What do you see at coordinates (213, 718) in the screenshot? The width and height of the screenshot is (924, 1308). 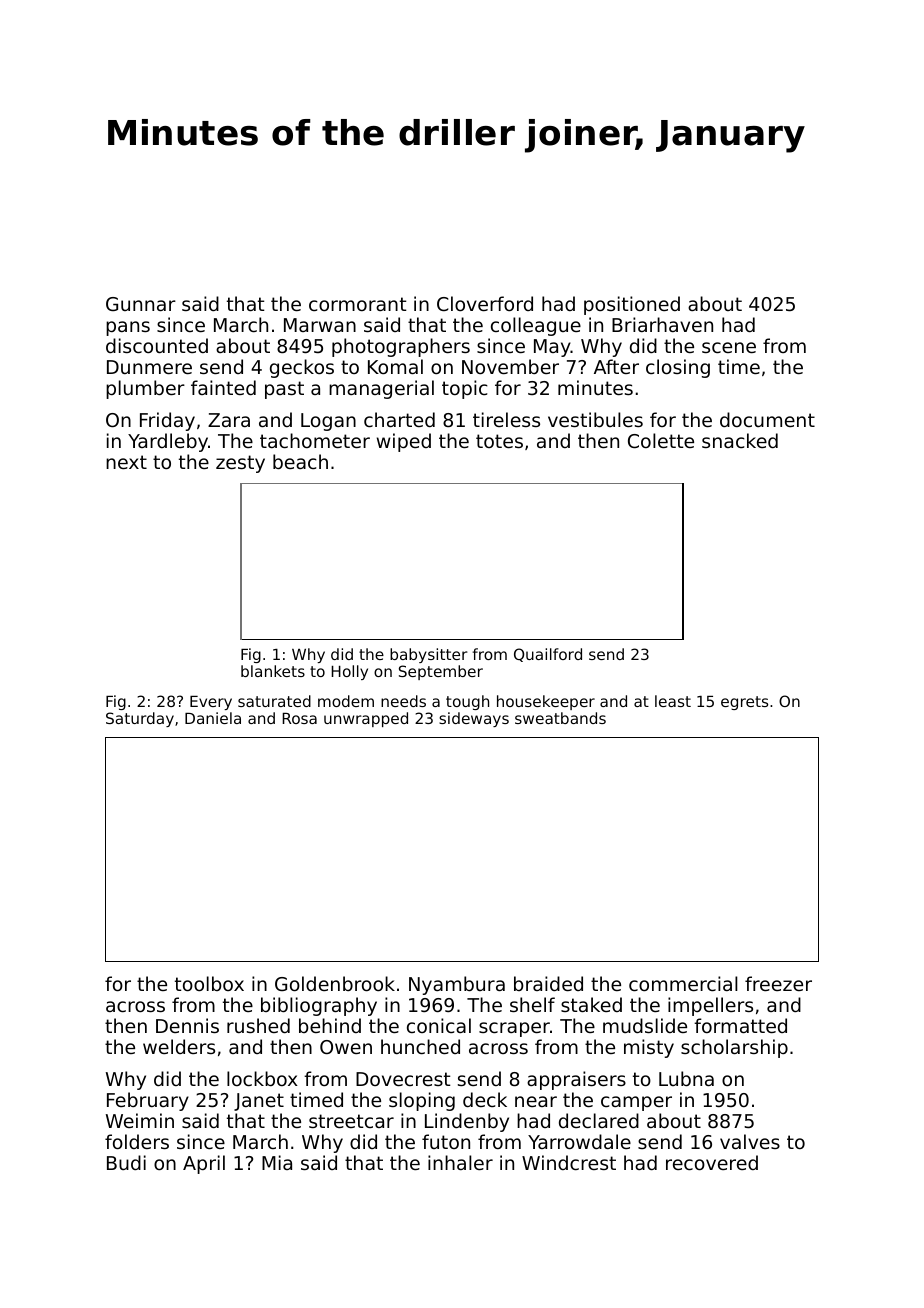 I see `Daniela` at bounding box center [213, 718].
